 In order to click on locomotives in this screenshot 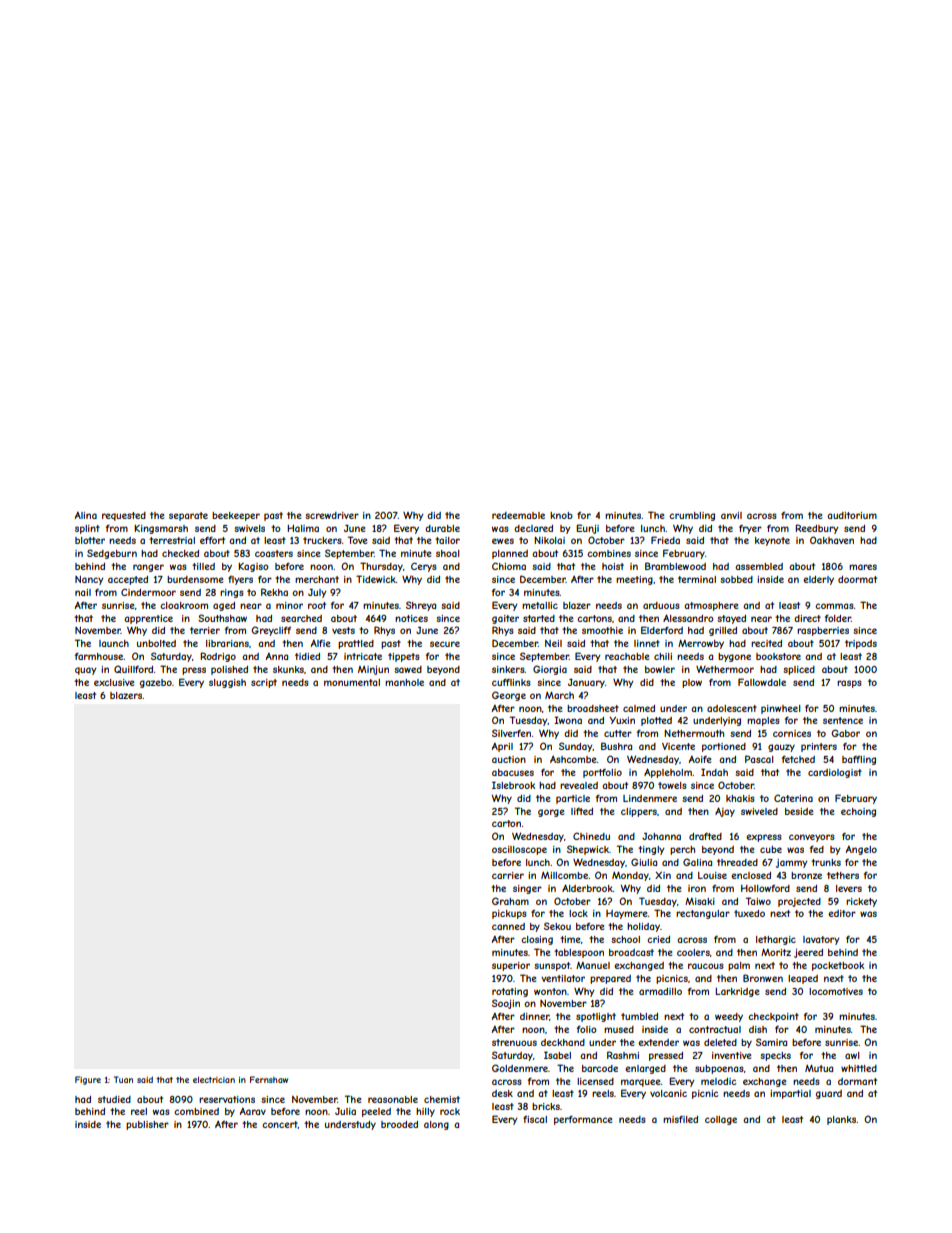, I will do `click(836, 991)`.
